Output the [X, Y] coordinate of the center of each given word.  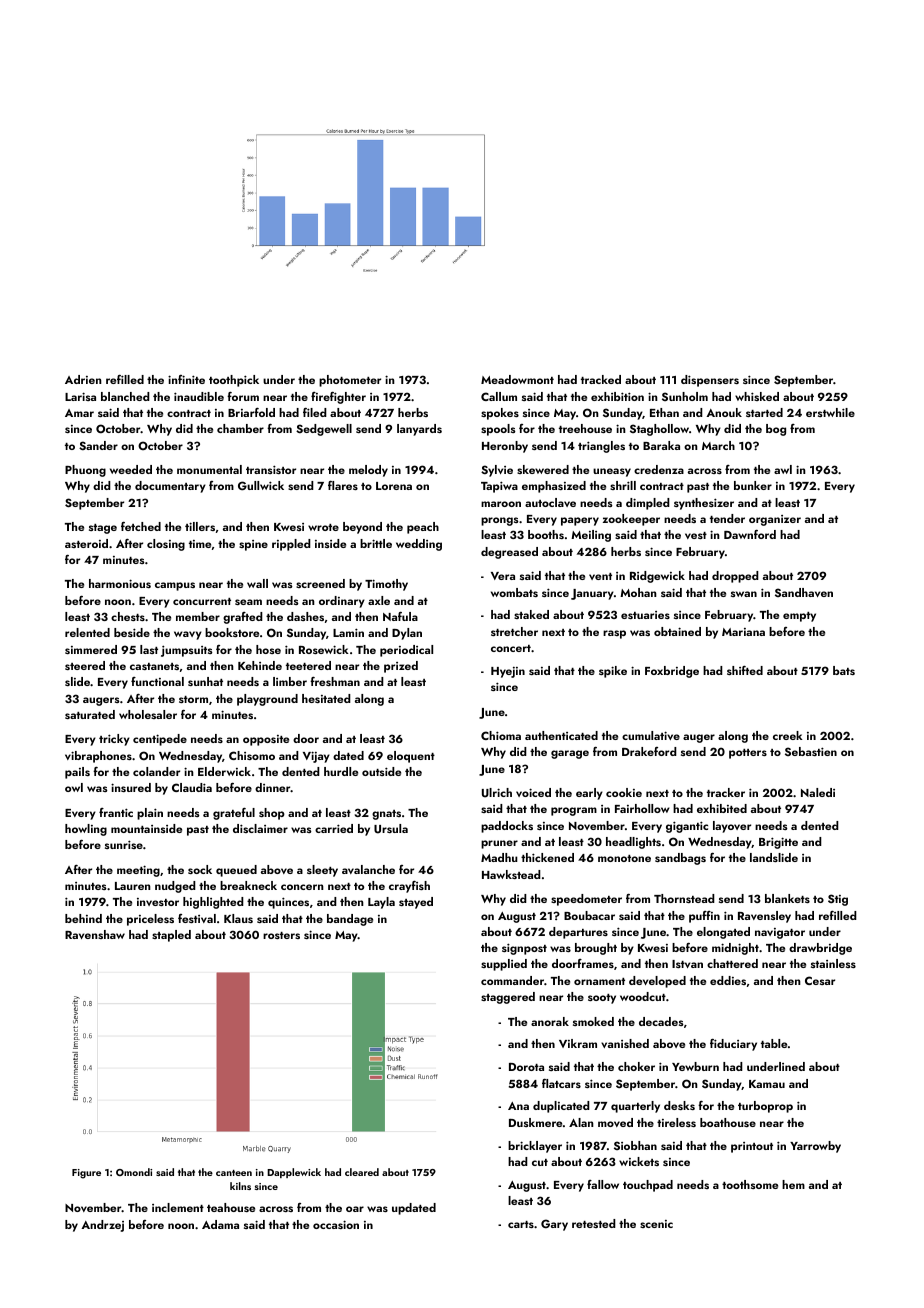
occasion [336, 1224]
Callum [499, 396]
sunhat [205, 681]
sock [200, 869]
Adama [220, 1224]
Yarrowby [815, 1147]
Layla [381, 903]
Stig [838, 900]
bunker [753, 485]
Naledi [818, 792]
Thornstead [684, 898]
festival [197, 918]
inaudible [199, 396]
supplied [504, 965]
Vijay [316, 757]
